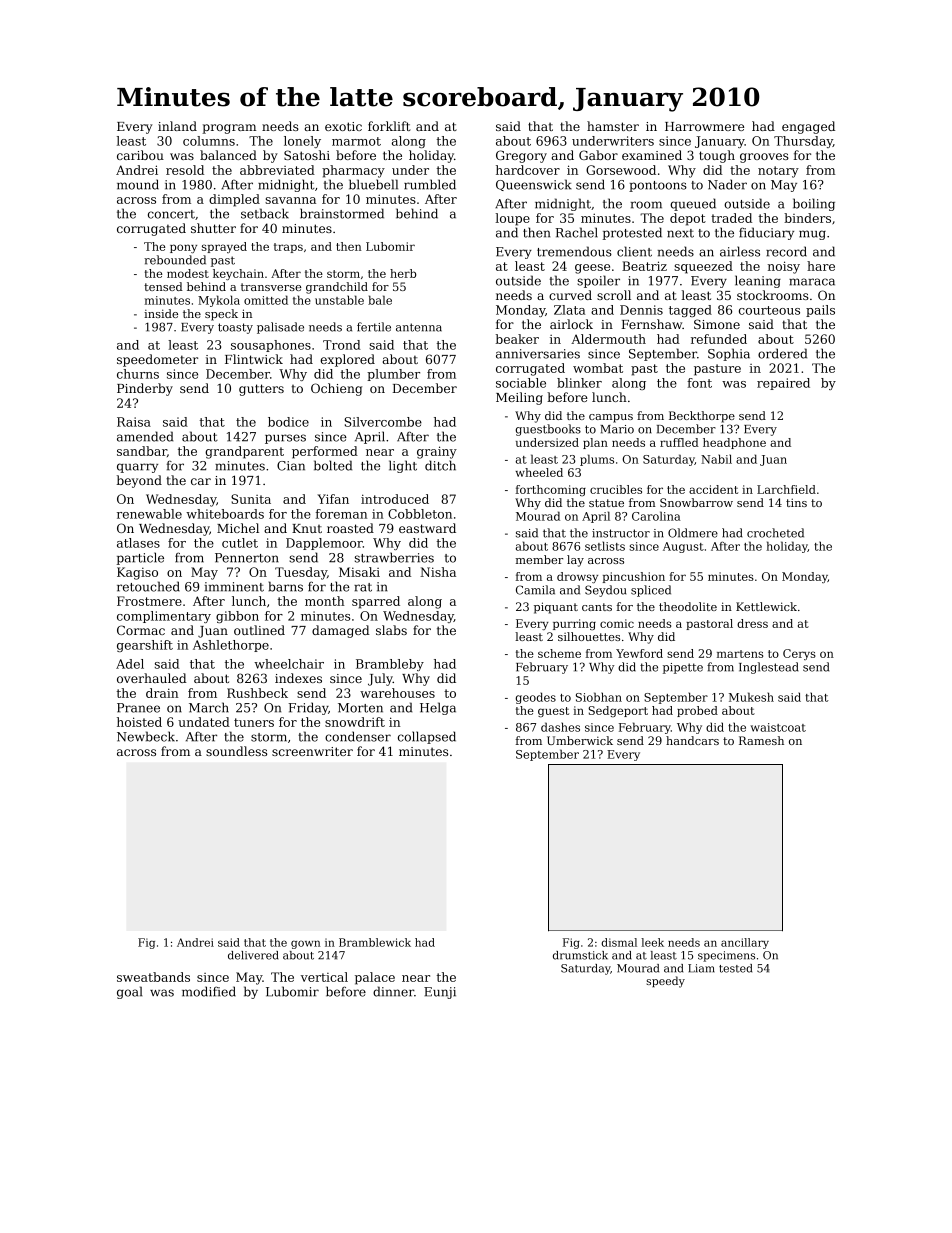 This image has height=1233, width=952. I want to click on statue, so click(606, 503).
